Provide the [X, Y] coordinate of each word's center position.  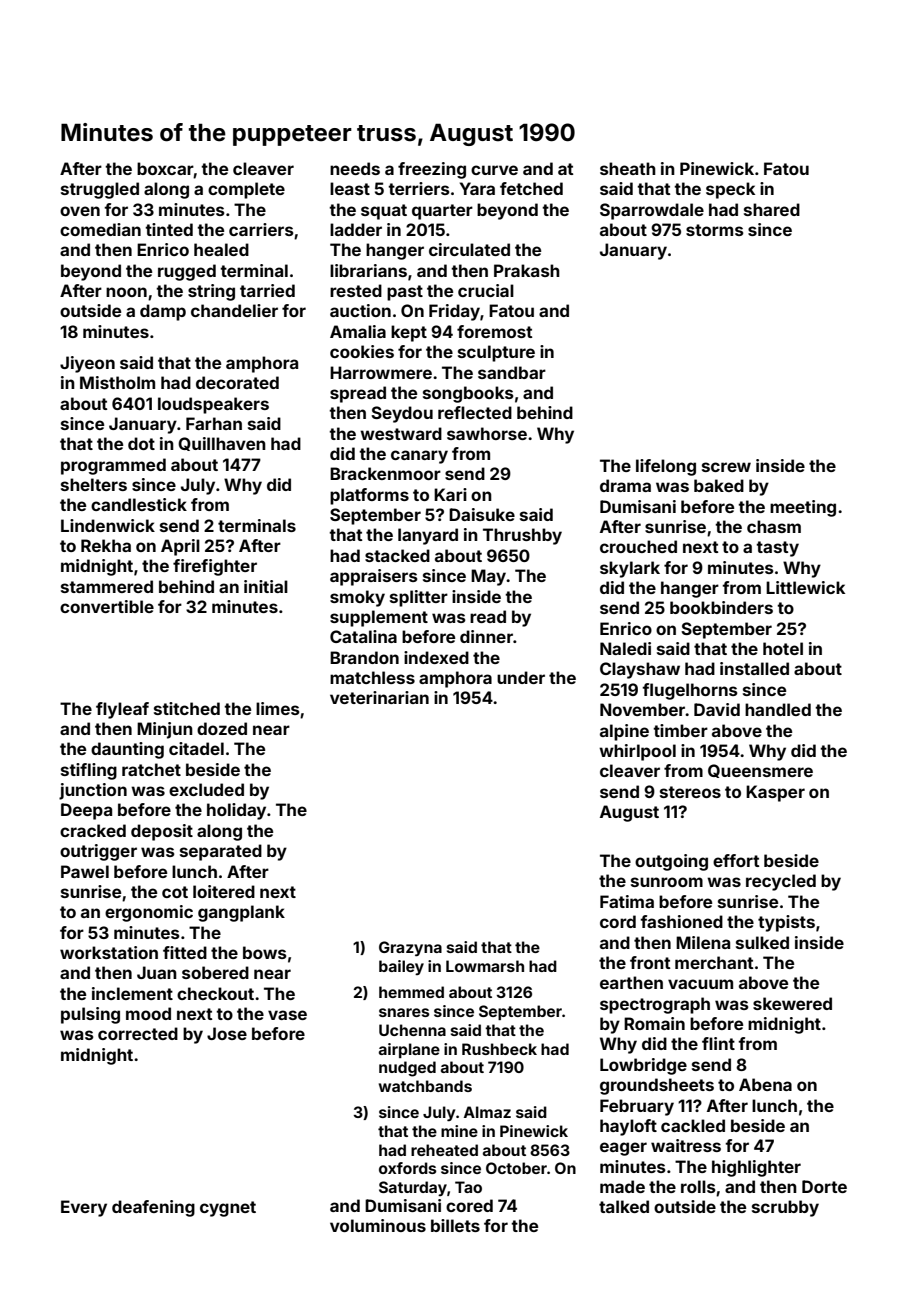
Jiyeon [87, 364]
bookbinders [721, 607]
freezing [432, 170]
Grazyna [410, 949]
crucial [486, 290]
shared [772, 209]
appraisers [374, 577]
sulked [762, 942]
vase [287, 1015]
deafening [153, 1208]
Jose [227, 1033]
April [180, 547]
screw [726, 467]
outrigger [98, 852]
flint [718, 1043]
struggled [100, 190]
